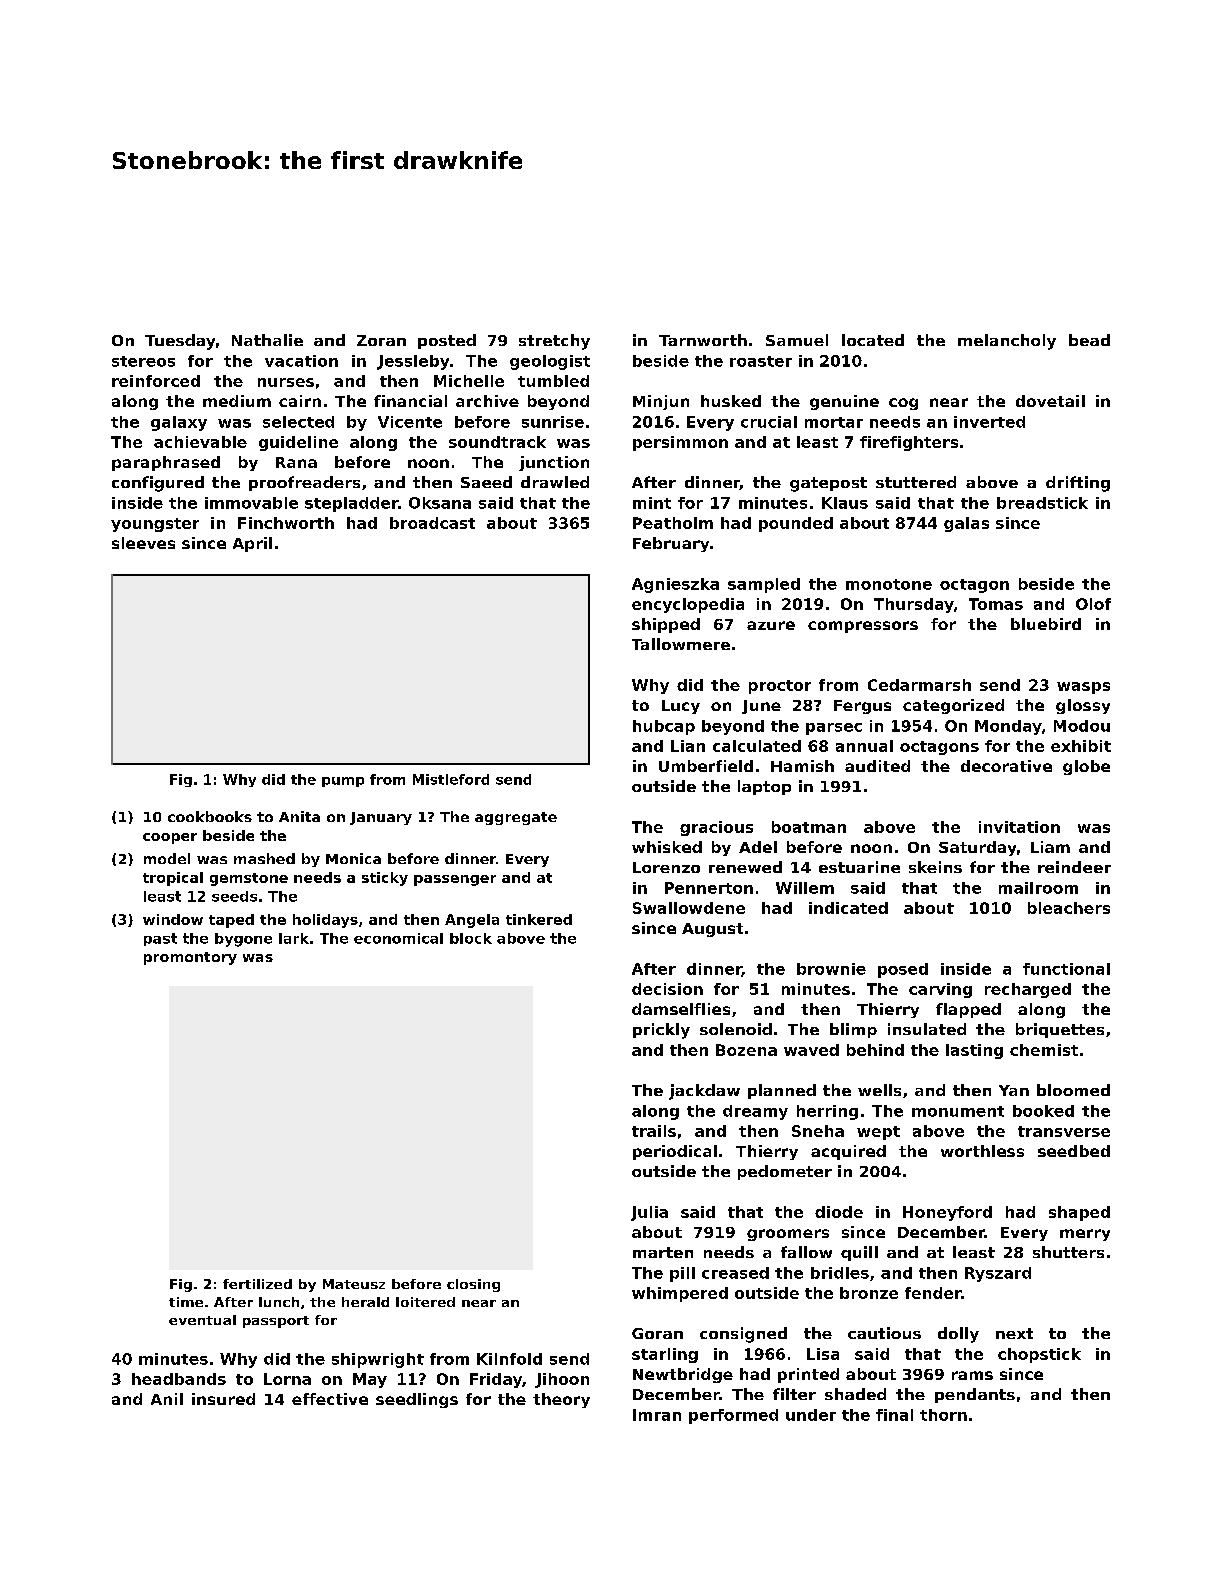  Describe the element at coordinates (1089, 340) in the screenshot. I see `bead` at that location.
